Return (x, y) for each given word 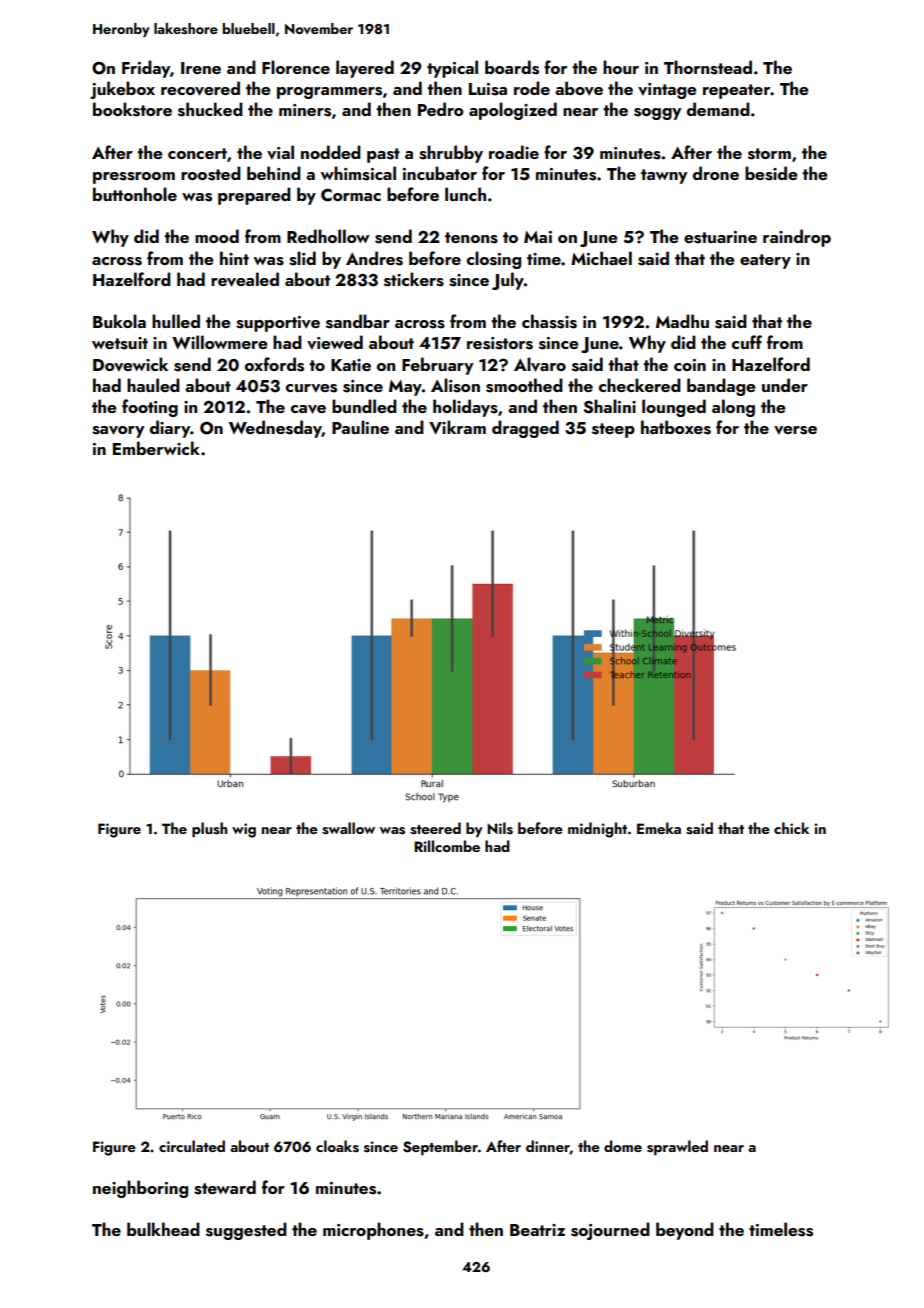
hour (621, 67)
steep (613, 430)
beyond (685, 1231)
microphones (373, 1231)
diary (170, 429)
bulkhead (163, 1229)
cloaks (337, 1146)
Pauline (360, 427)
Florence (296, 67)
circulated (192, 1146)
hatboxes (676, 427)
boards (512, 67)
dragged (525, 429)
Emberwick (156, 448)
